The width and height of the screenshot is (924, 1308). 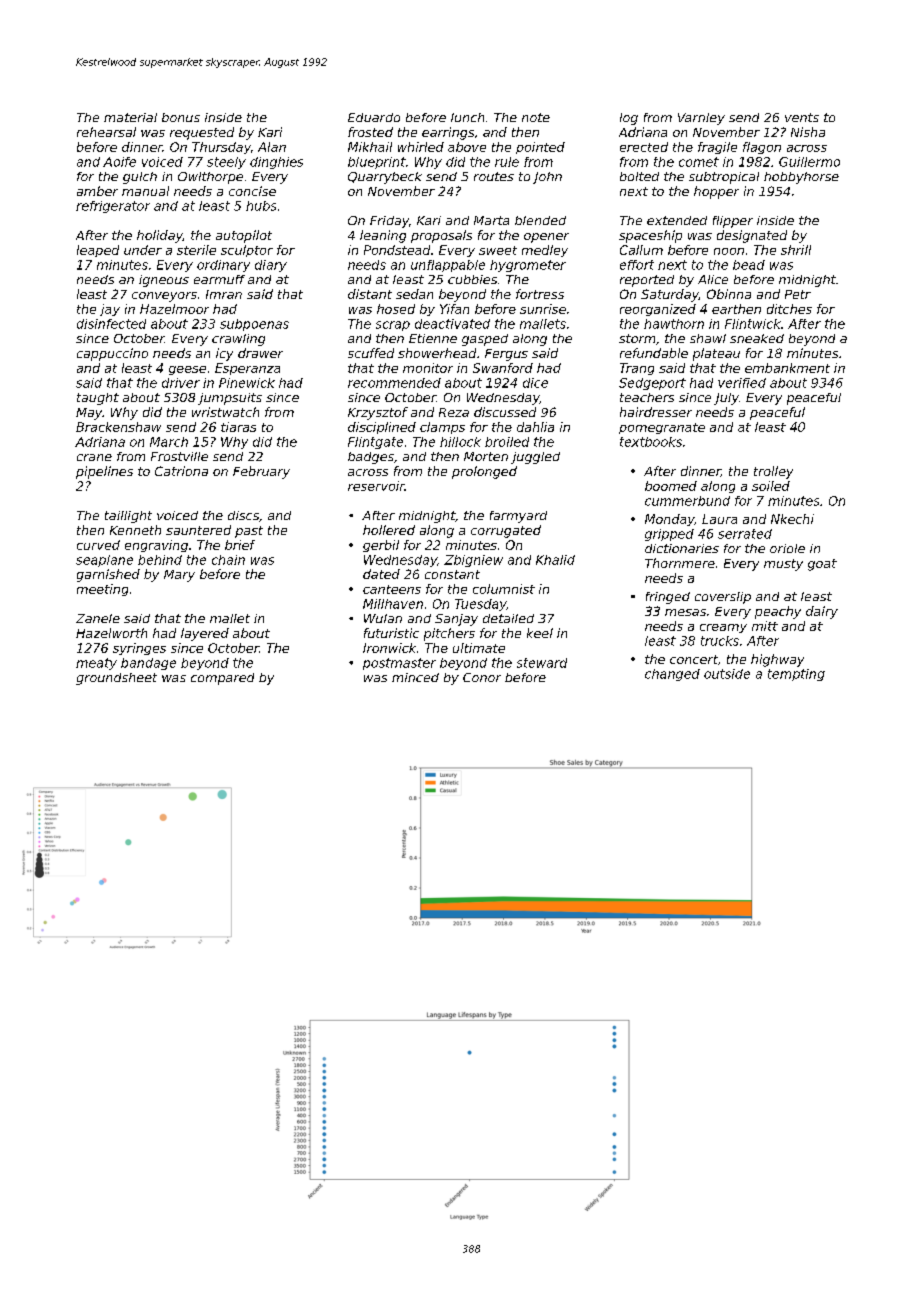 I want to click on syringes, so click(x=139, y=649).
